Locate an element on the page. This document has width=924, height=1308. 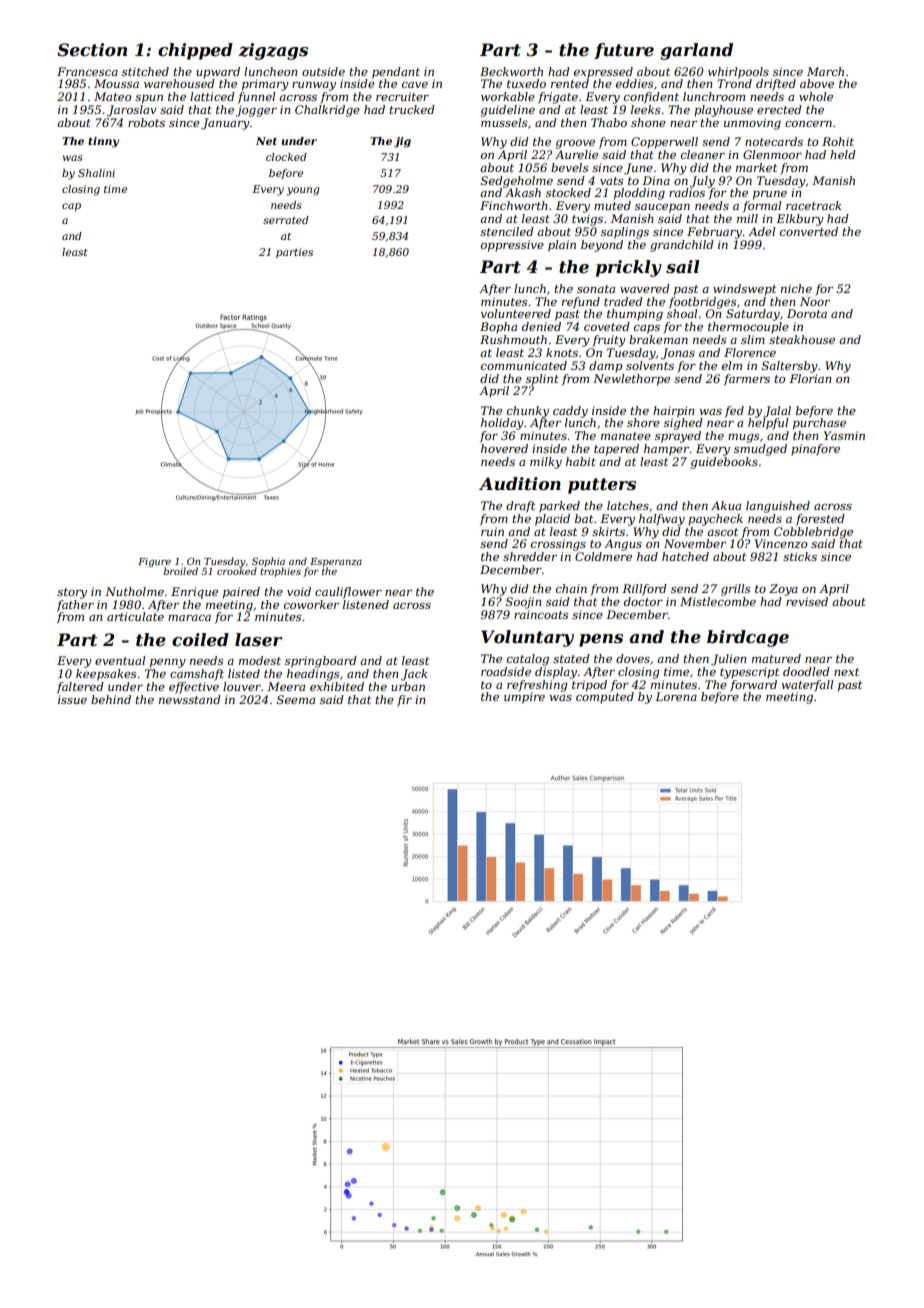
Cobblebridge is located at coordinates (813, 533).
